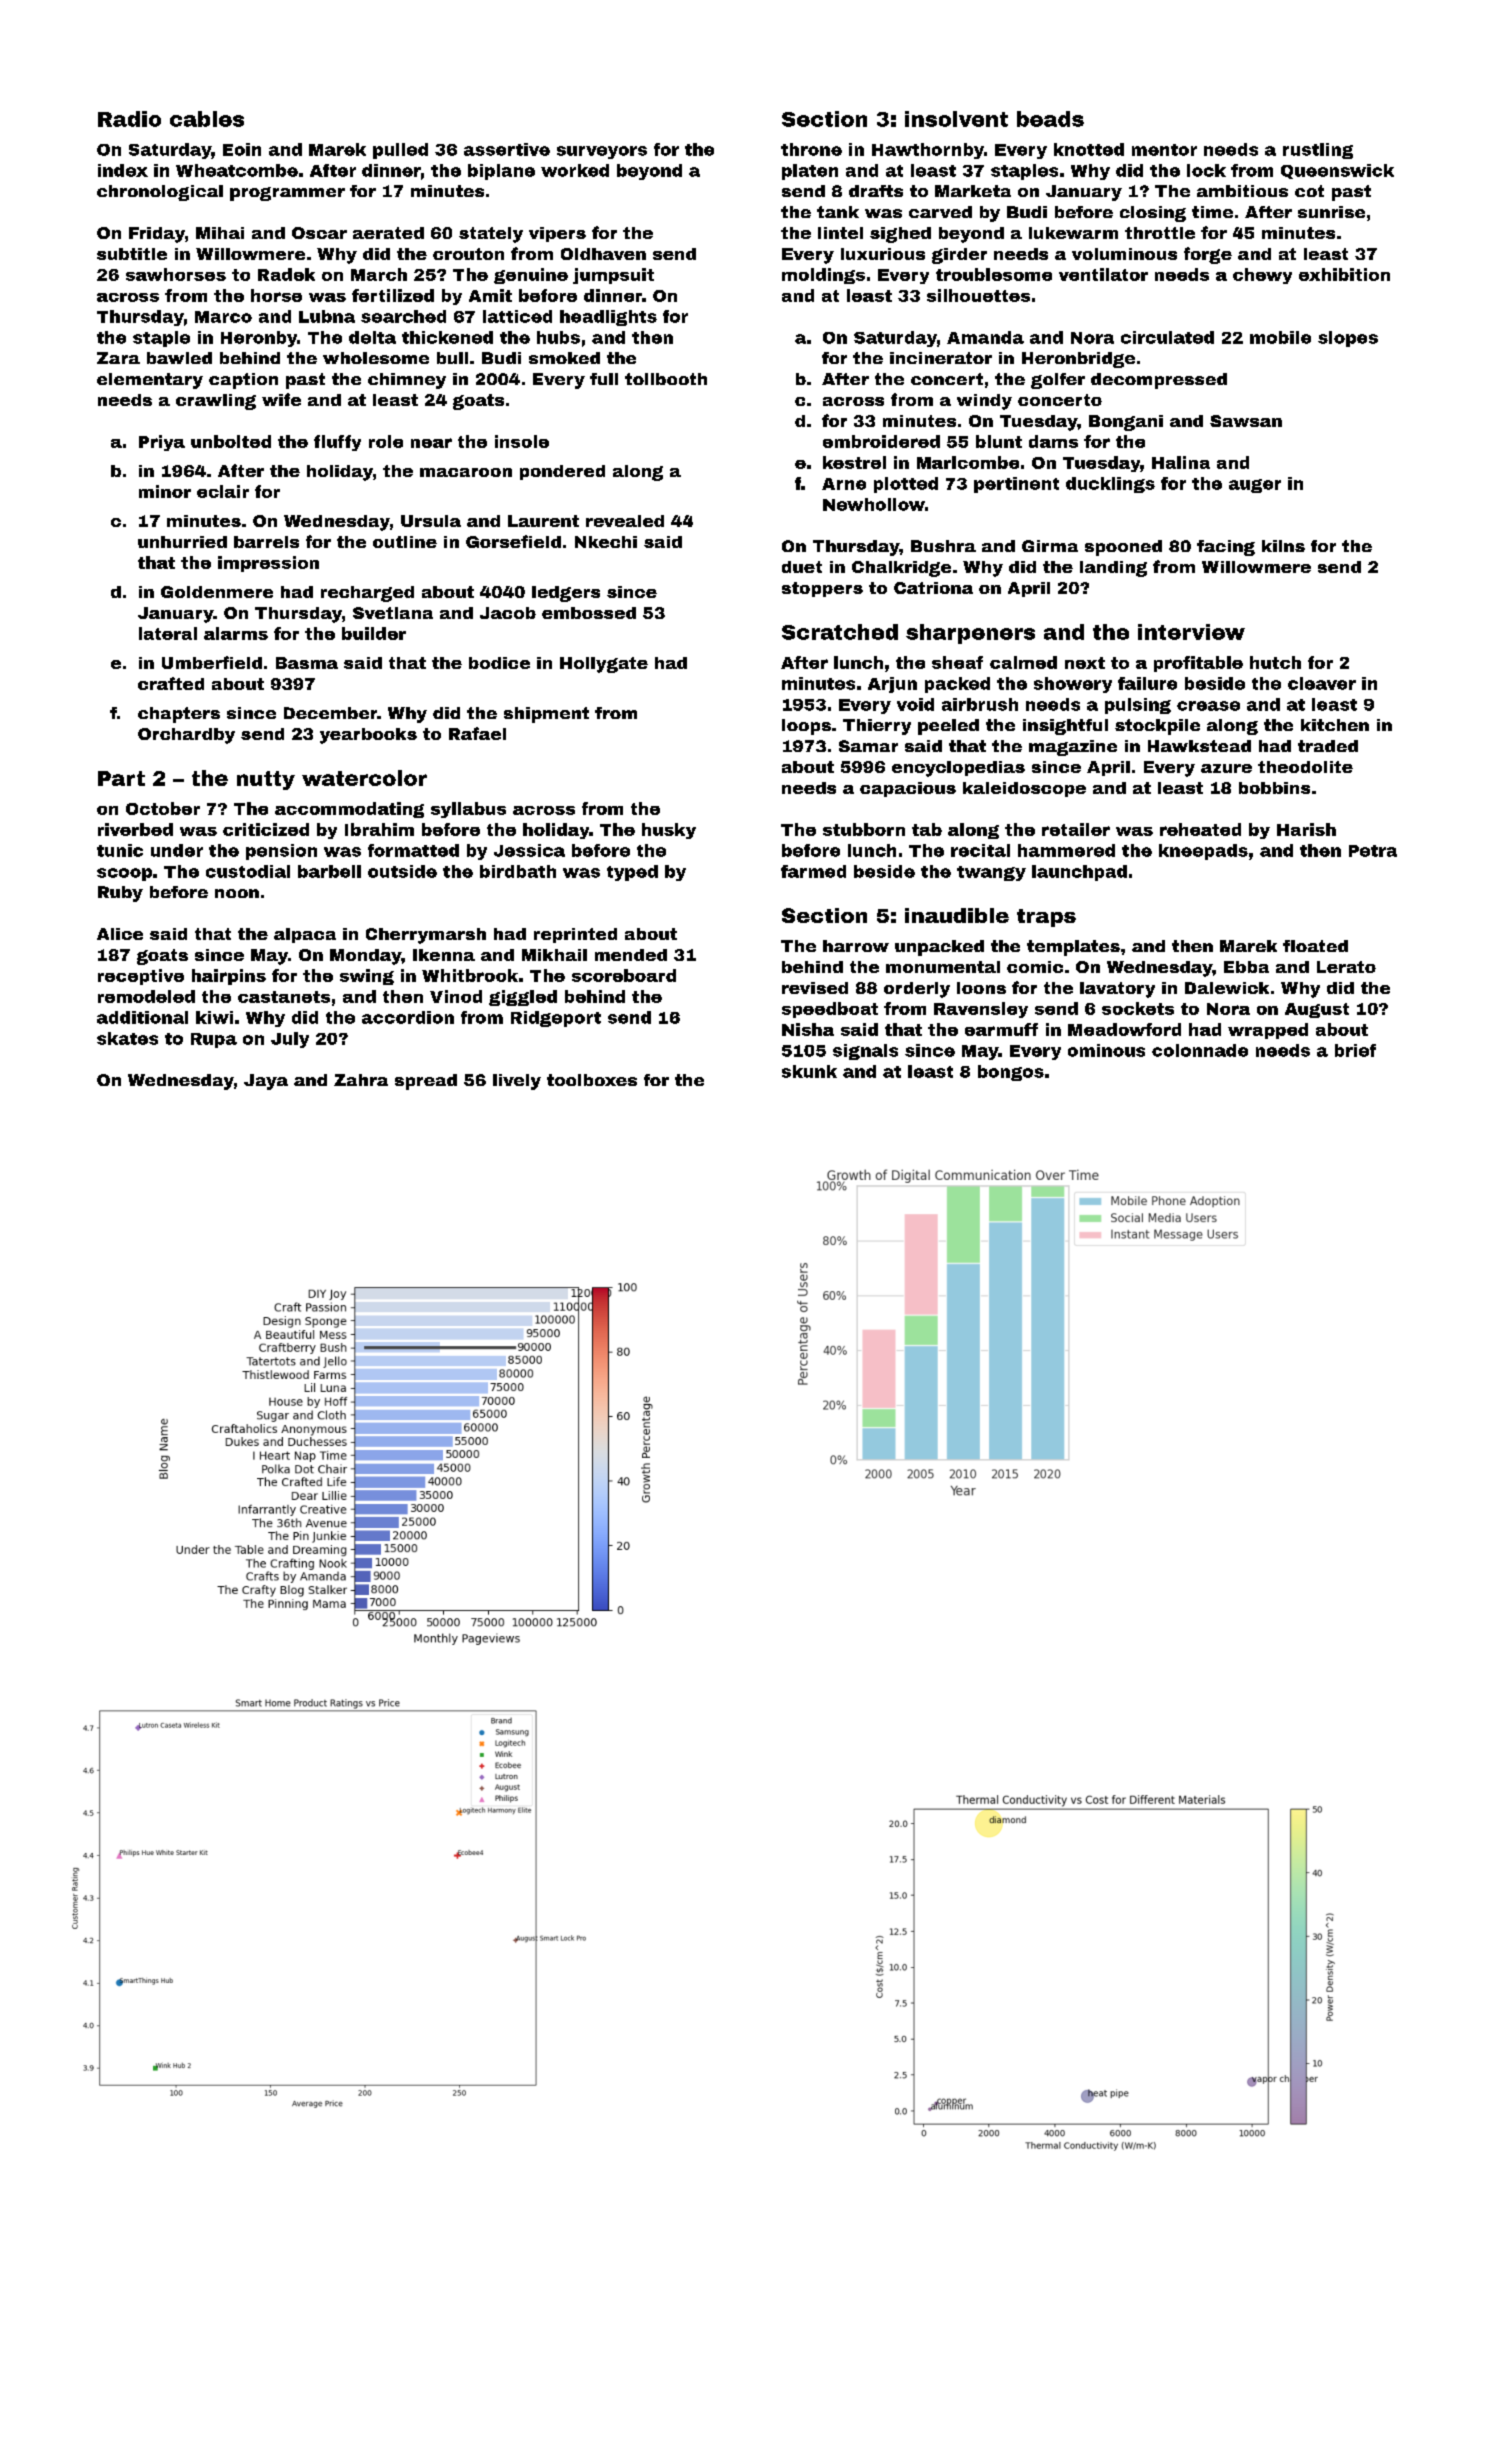 This document has height=2464, width=1496. What do you see at coordinates (1346, 967) in the document?
I see `Lerato` at bounding box center [1346, 967].
